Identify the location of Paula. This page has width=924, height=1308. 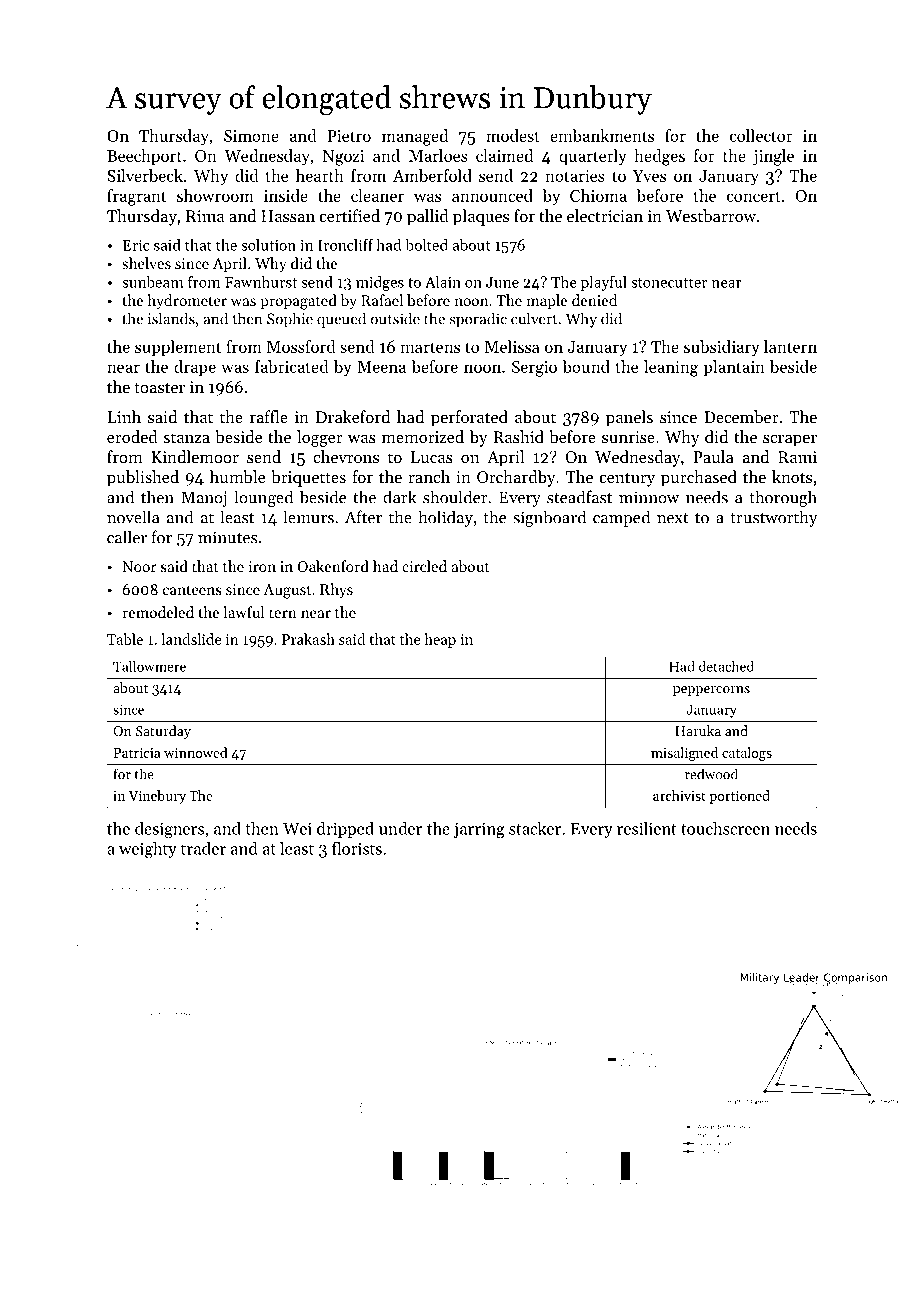
(714, 456).
